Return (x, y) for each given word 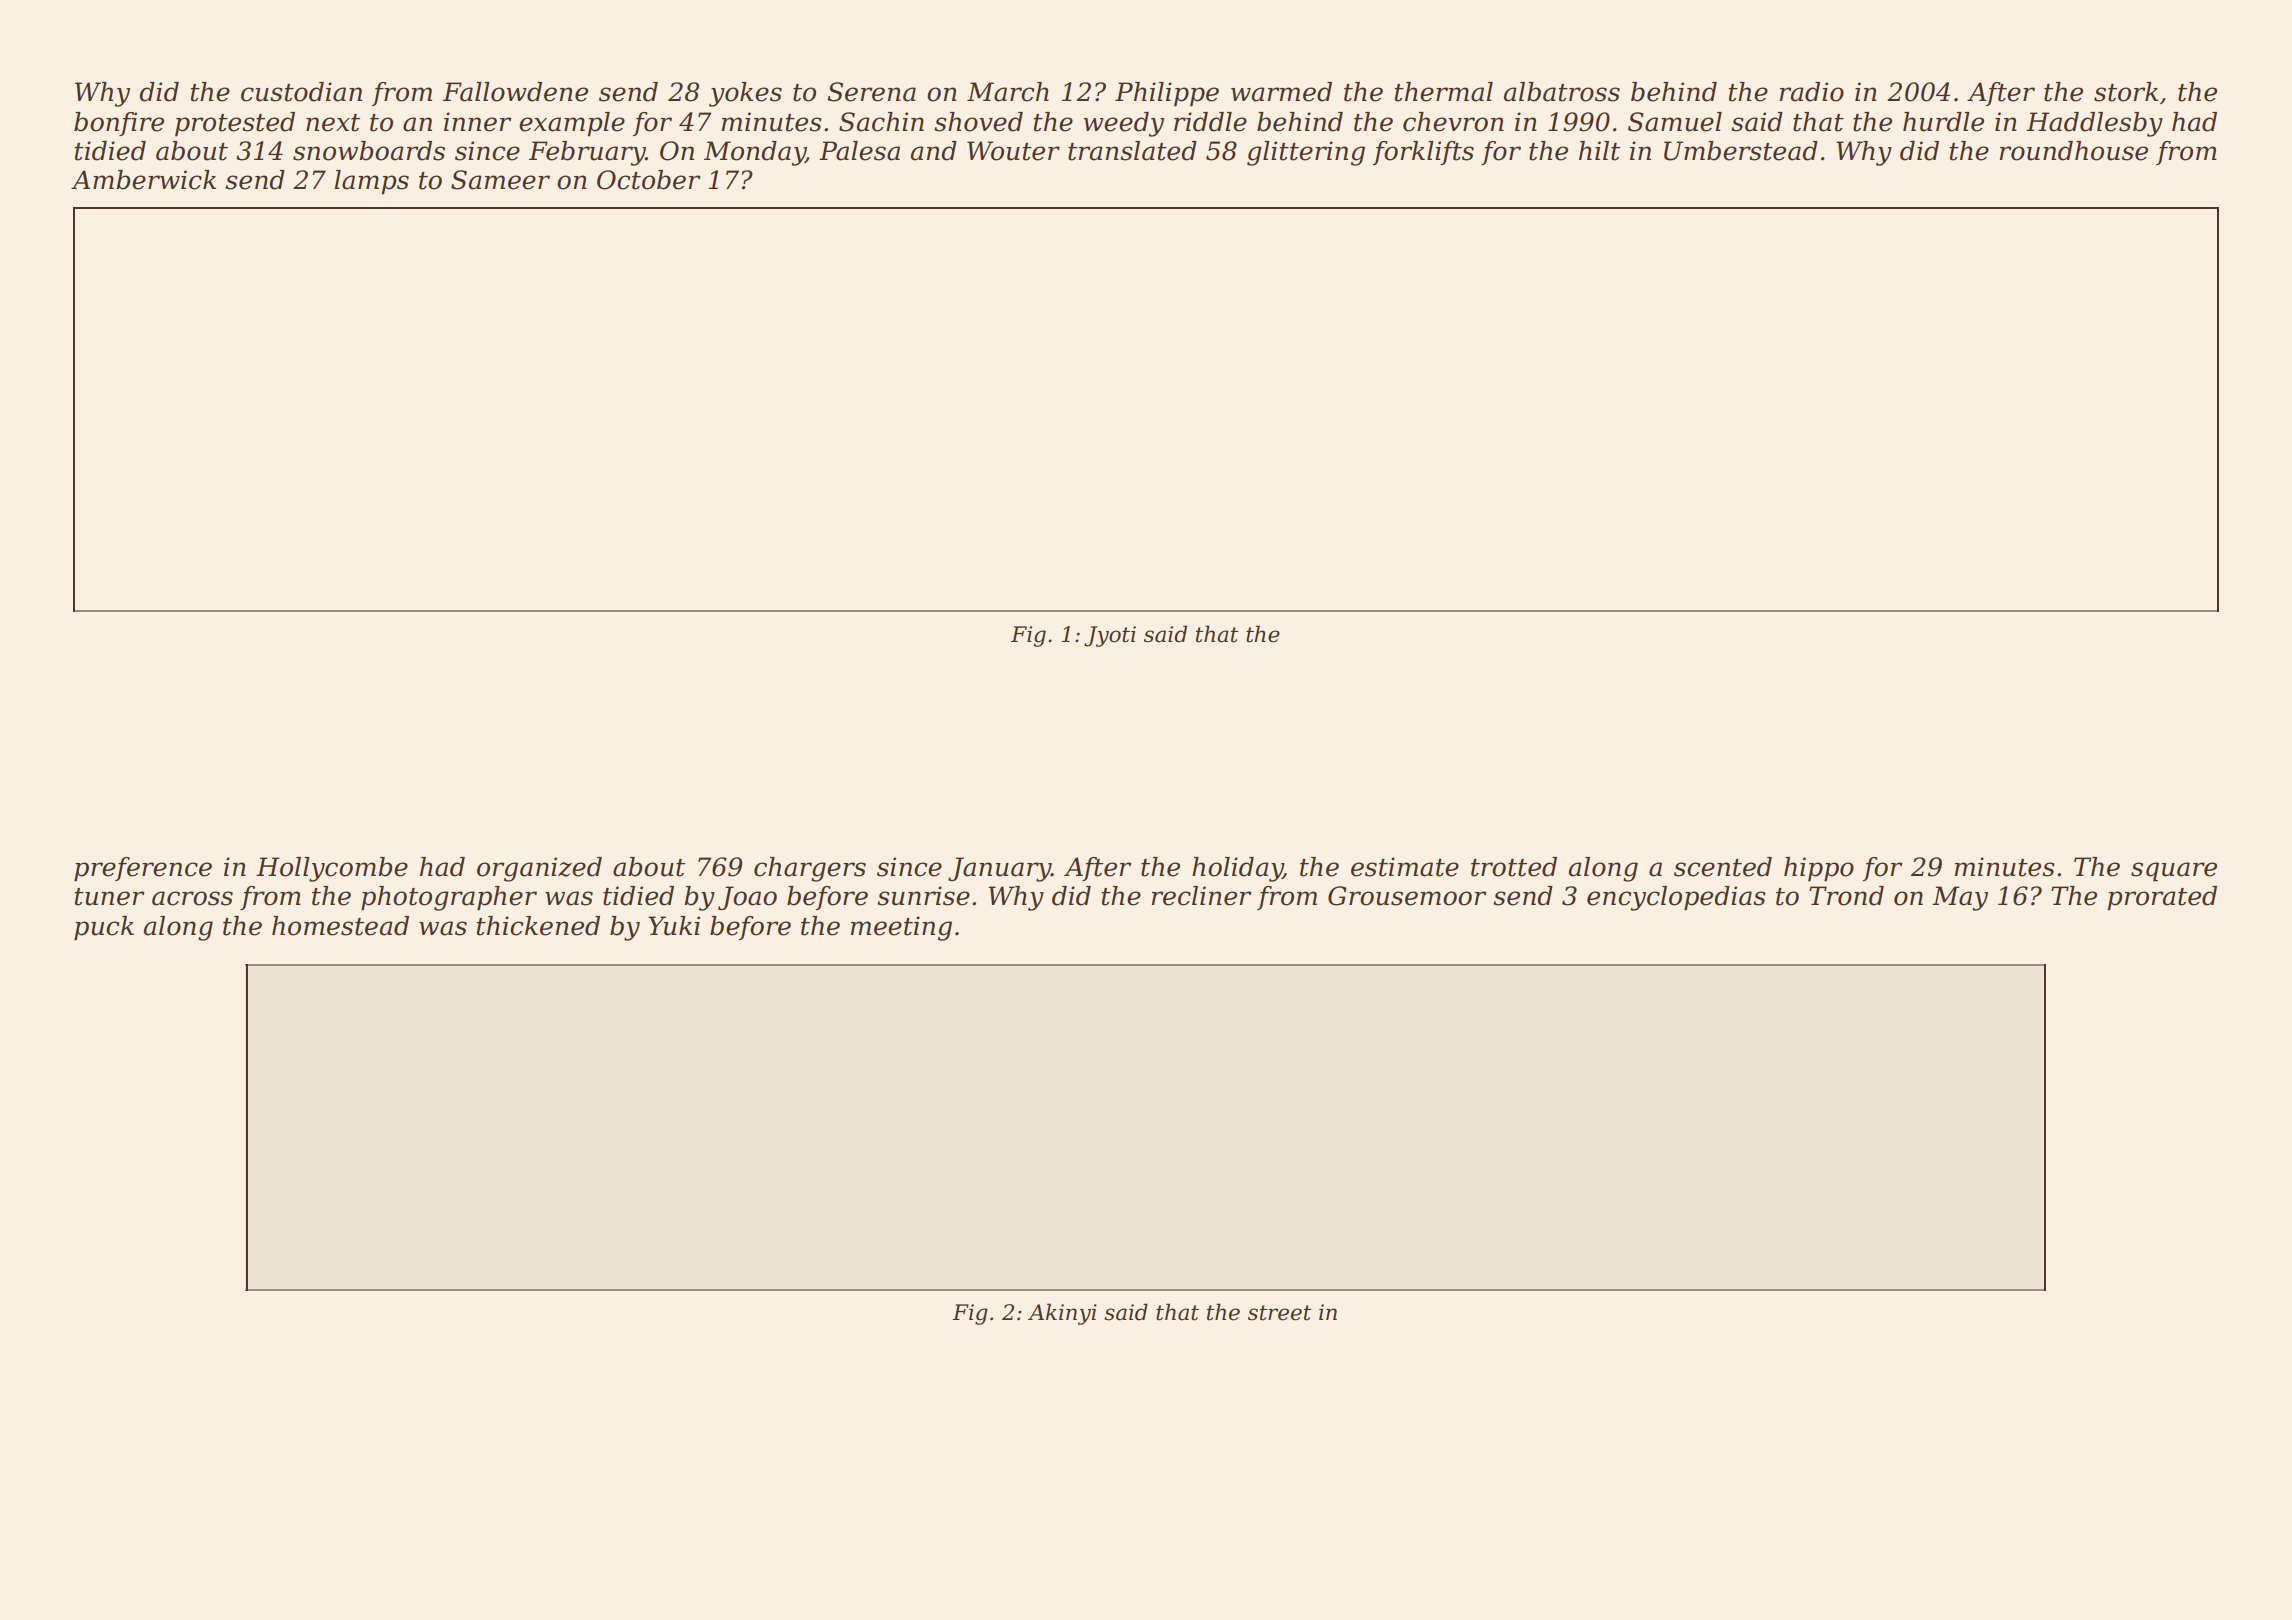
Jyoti (1110, 636)
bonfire (119, 124)
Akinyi (1062, 1314)
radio (1812, 92)
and (934, 151)
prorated (2162, 898)
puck (104, 928)
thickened (538, 926)
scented (1723, 867)
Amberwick (143, 180)
